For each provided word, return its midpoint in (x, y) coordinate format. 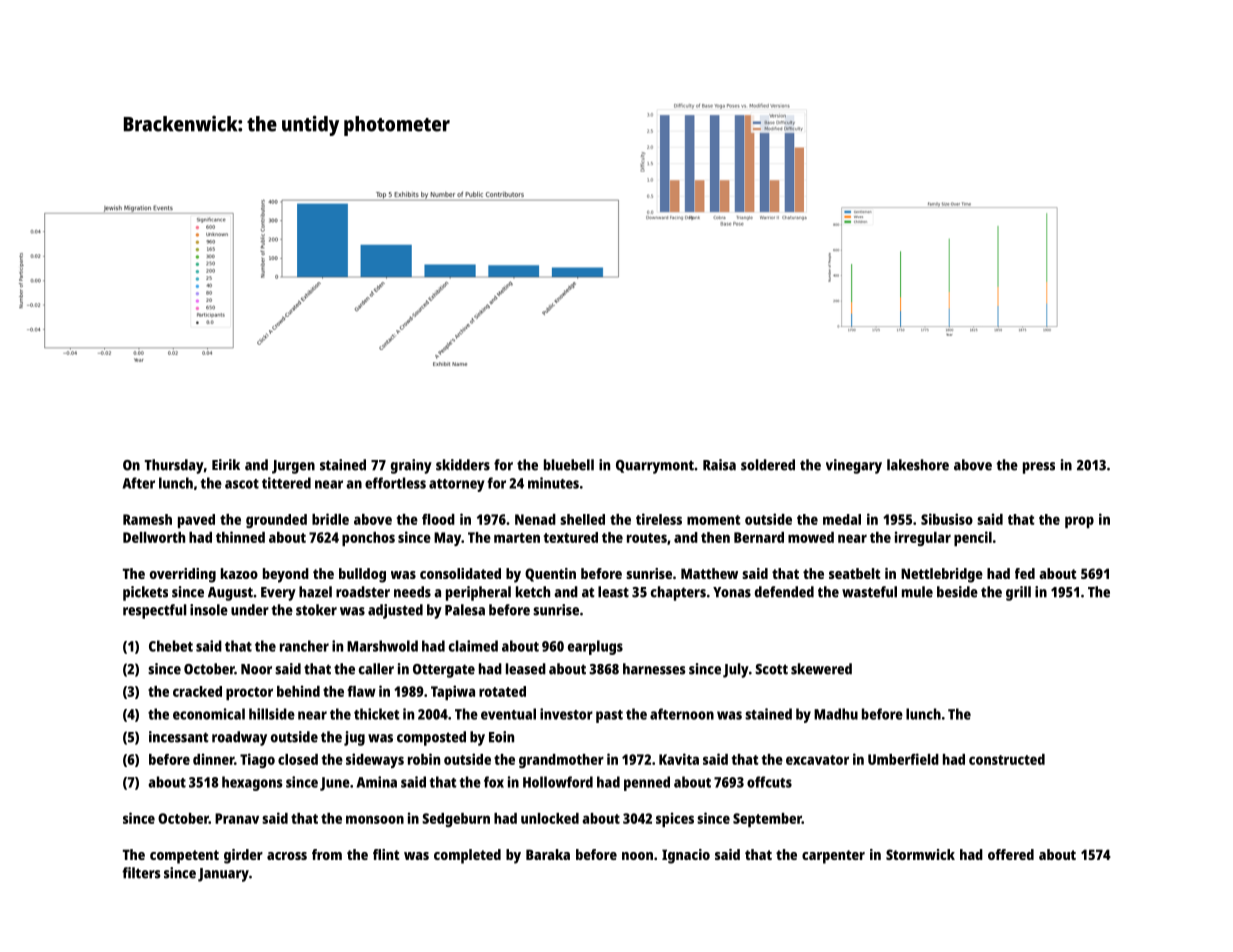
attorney (457, 485)
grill (1018, 593)
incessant (178, 737)
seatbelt (855, 573)
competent (184, 857)
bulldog (362, 575)
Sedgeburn (456, 820)
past (609, 716)
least (613, 592)
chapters (678, 593)
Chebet (171, 646)
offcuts (769, 782)
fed (1025, 573)
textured (571, 537)
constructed (1007, 759)
